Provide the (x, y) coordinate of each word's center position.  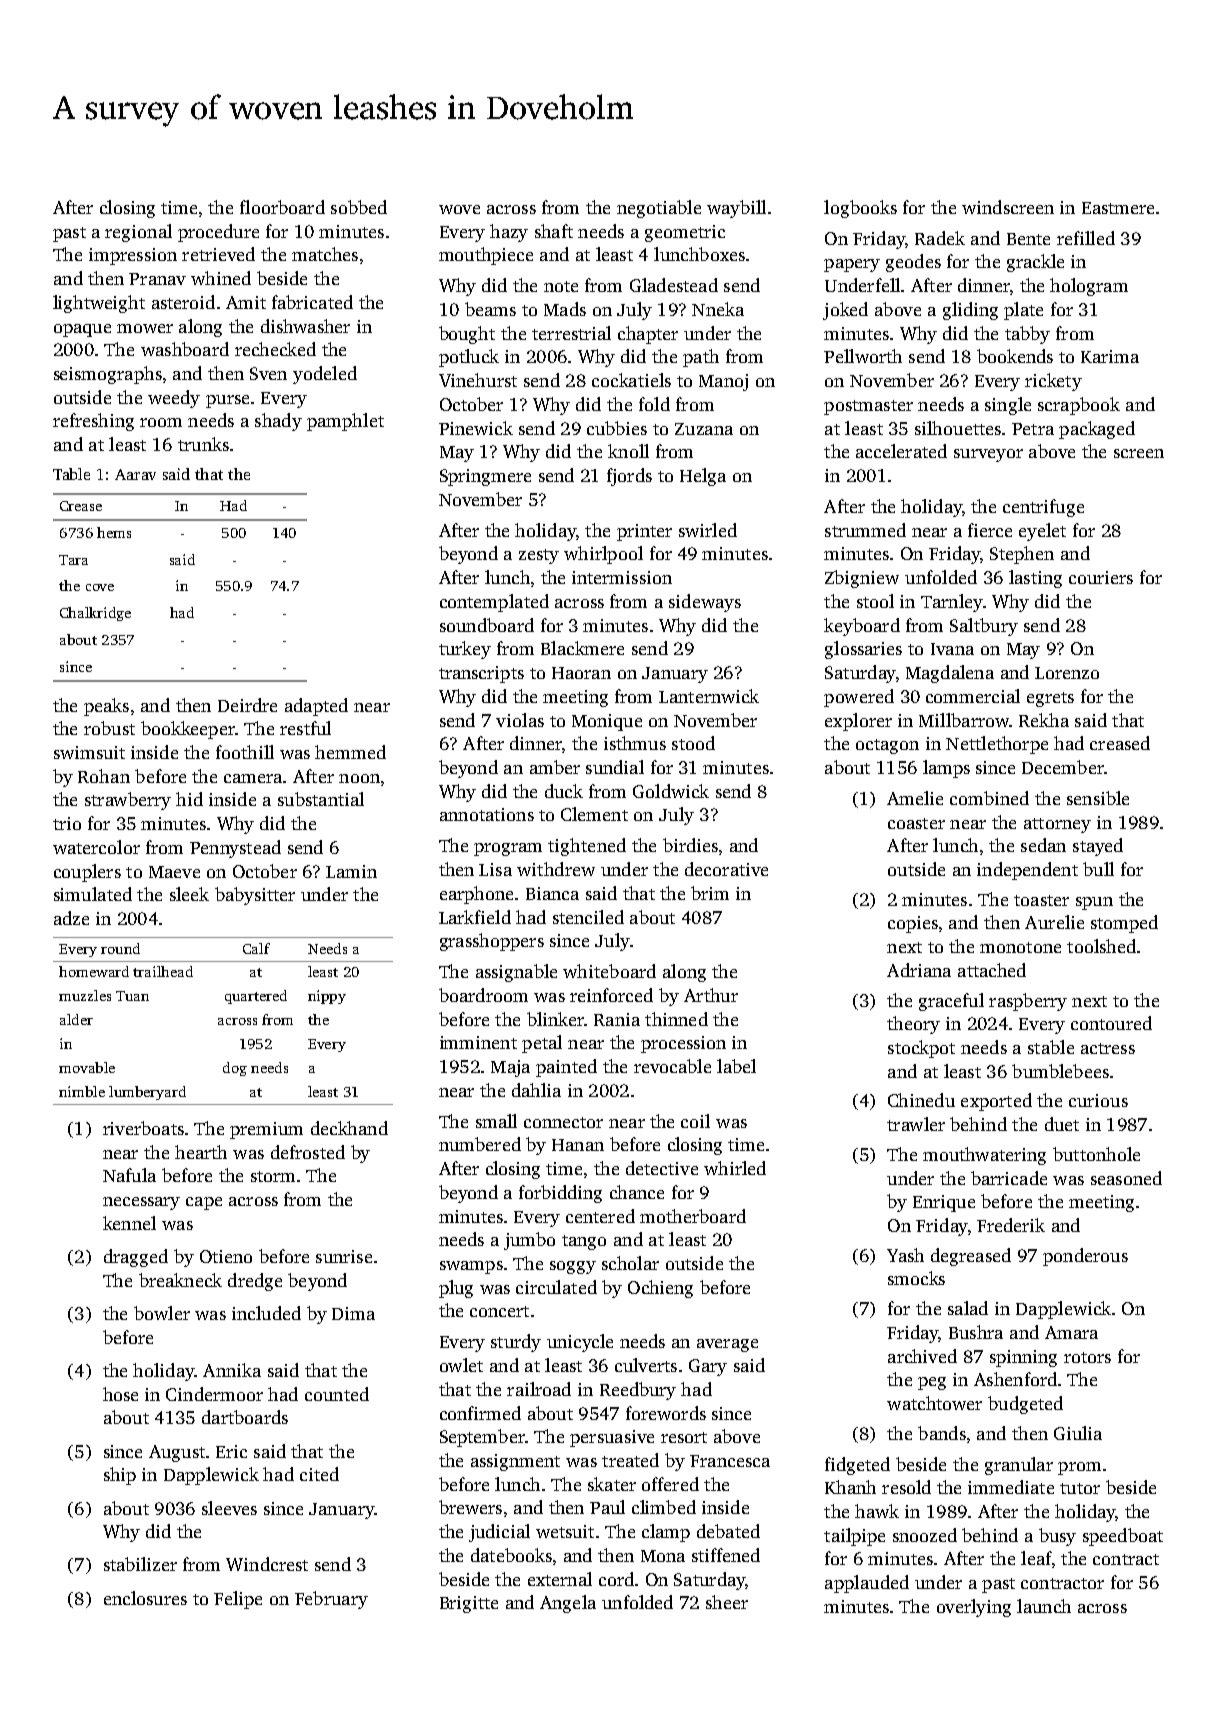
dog (235, 1069)
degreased (971, 1257)
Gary (708, 1367)
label (736, 1066)
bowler (162, 1313)
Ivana (952, 649)
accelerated (901, 451)
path (701, 358)
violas (520, 720)
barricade (1009, 1178)
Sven (268, 373)
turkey (465, 650)
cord (616, 1579)
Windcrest (267, 1564)
